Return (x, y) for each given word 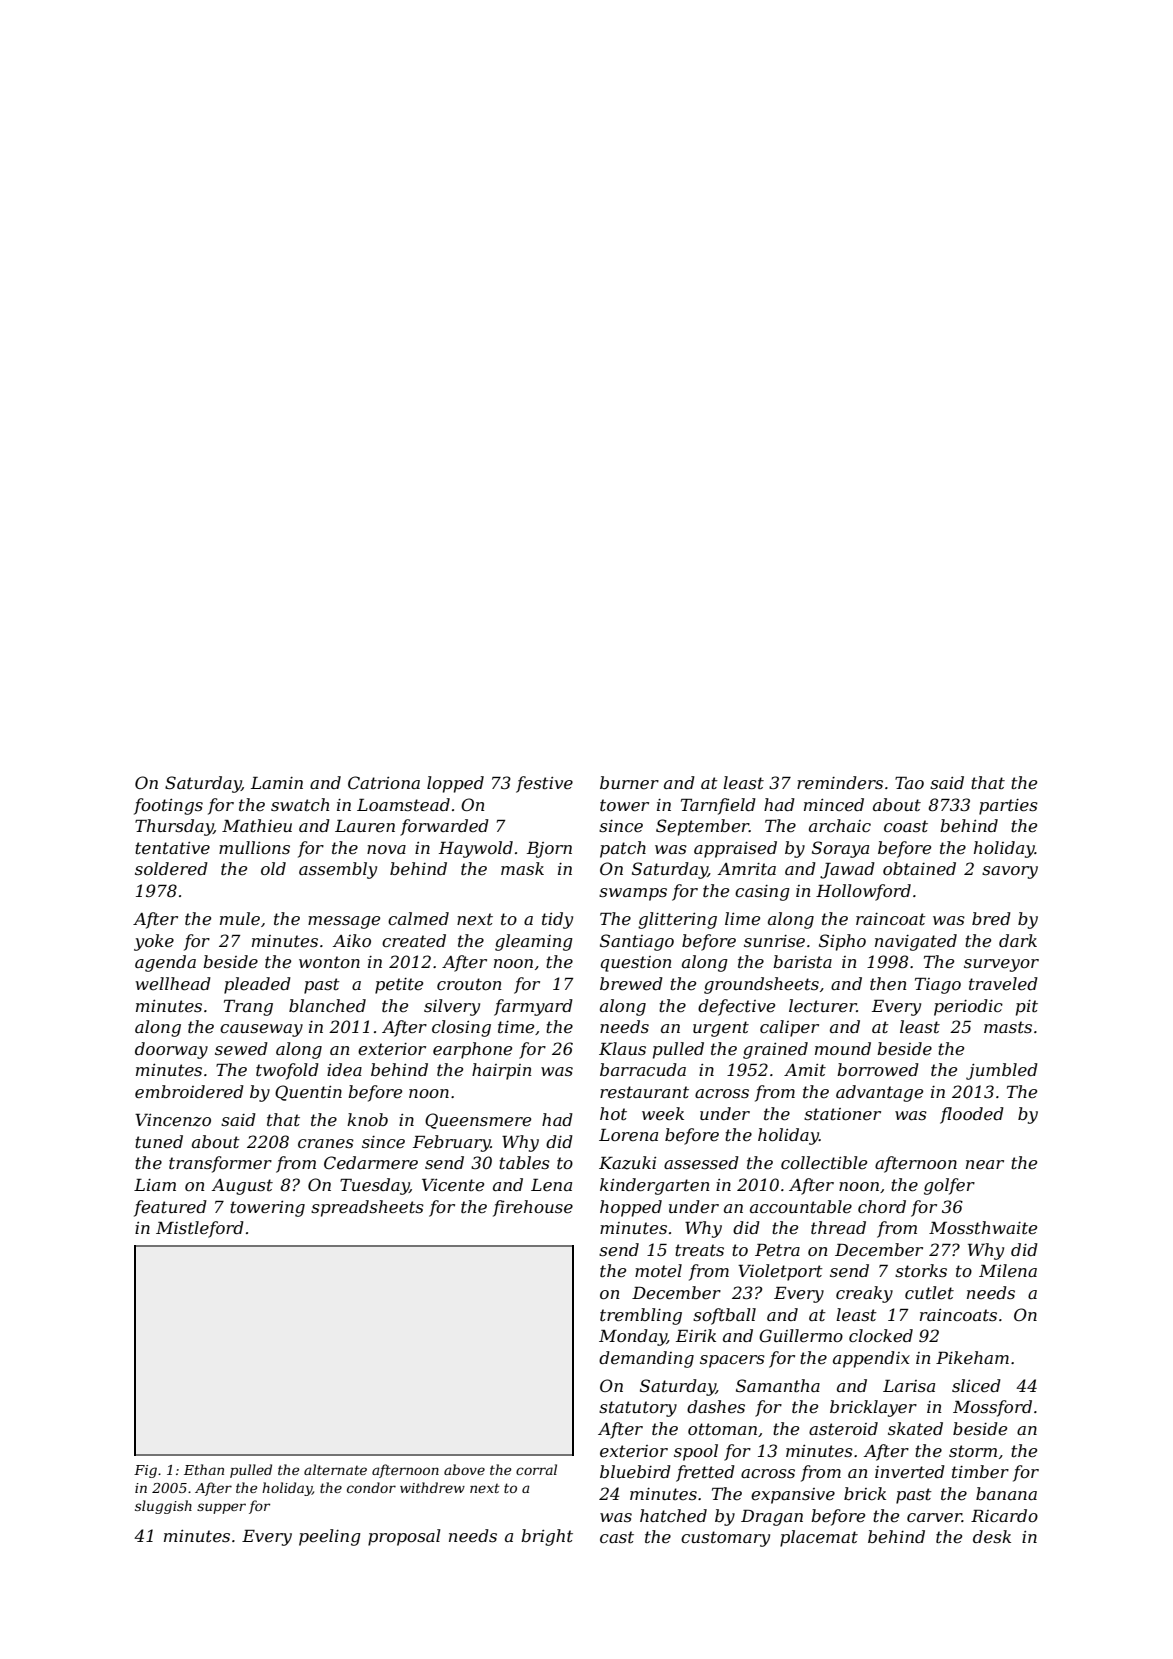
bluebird (635, 1471)
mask (522, 868)
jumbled (1002, 1071)
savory (1010, 872)
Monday (633, 1337)
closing (461, 1028)
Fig (145, 1471)
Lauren (365, 826)
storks (921, 1270)
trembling (641, 1316)
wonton (329, 962)
